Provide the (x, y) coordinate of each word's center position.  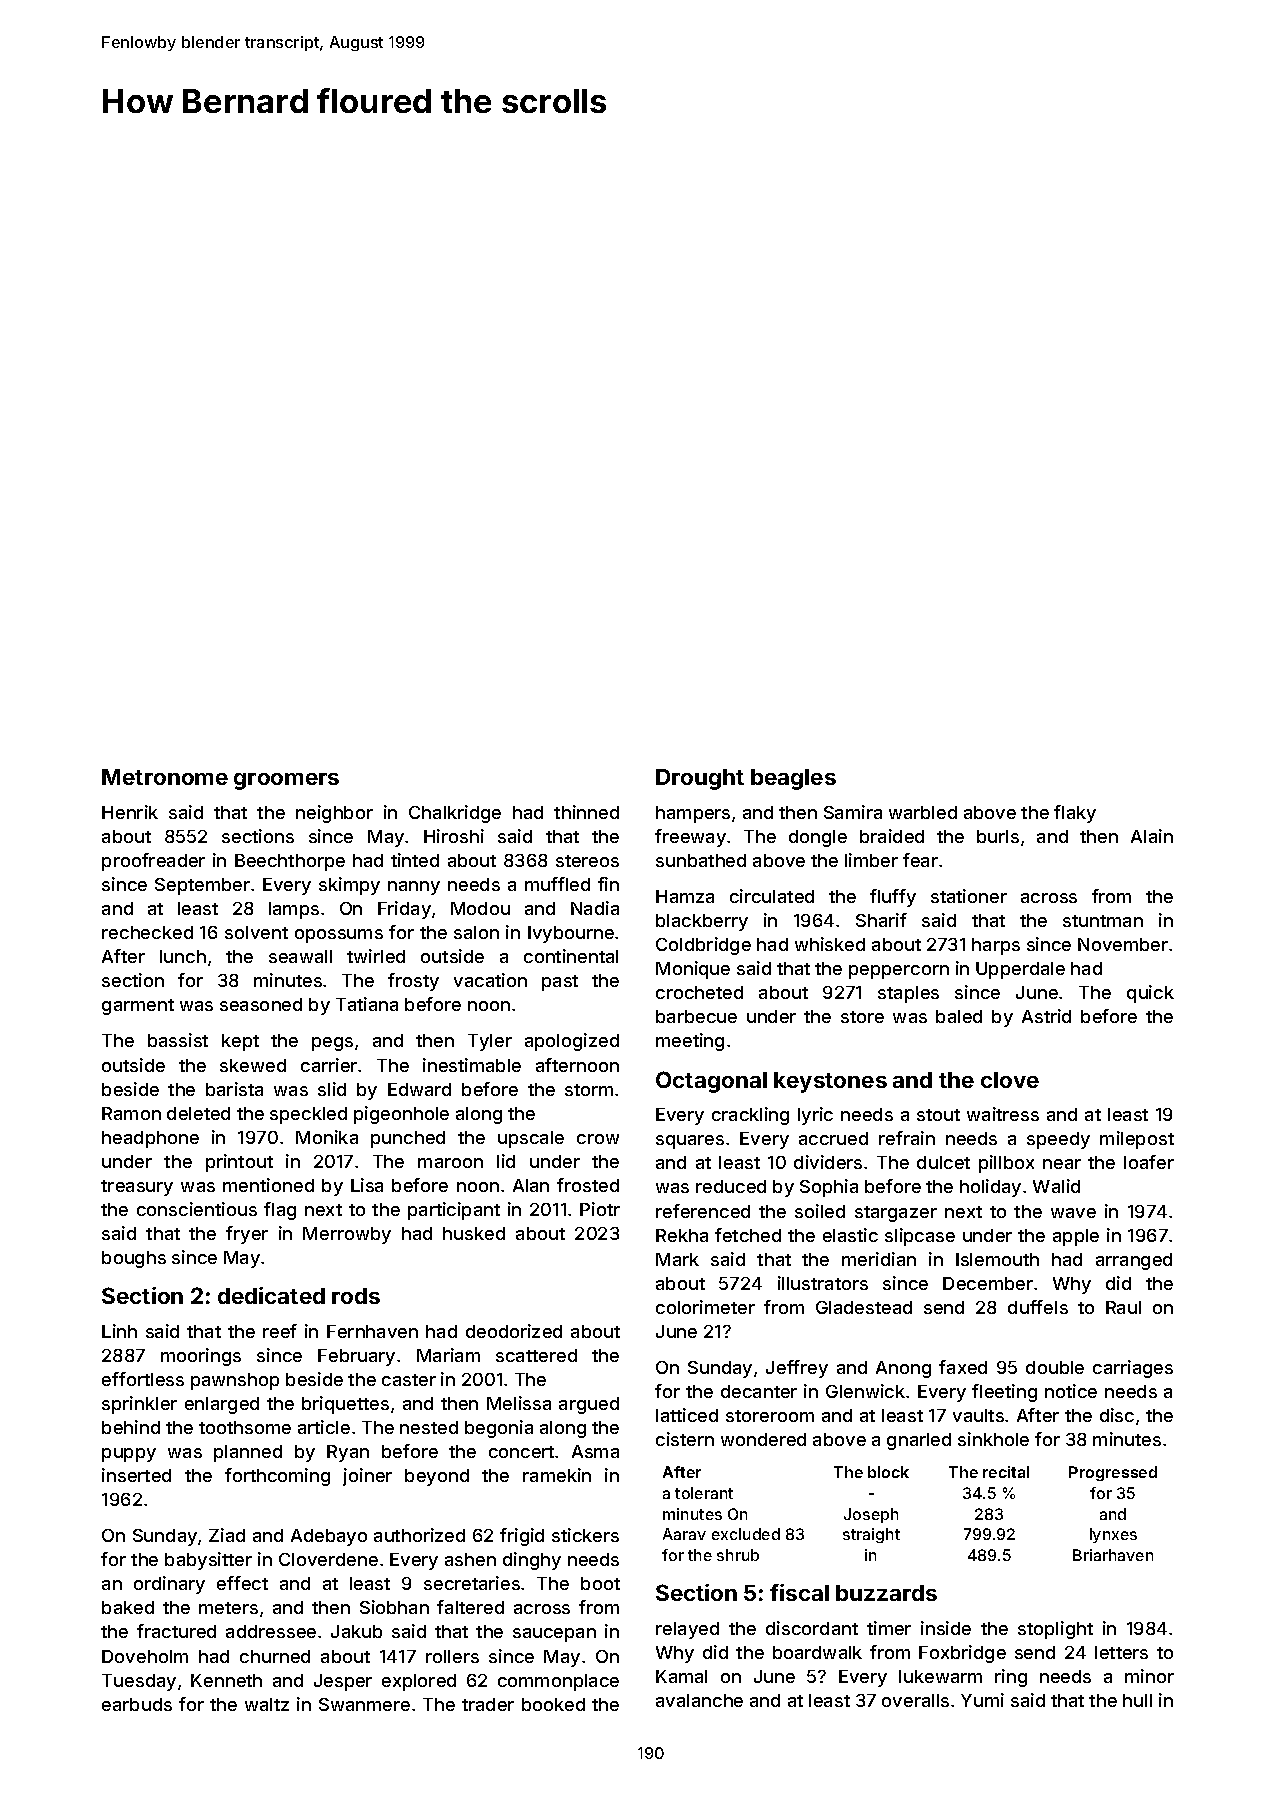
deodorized (514, 1331)
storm (589, 1090)
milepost (1137, 1140)
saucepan (554, 1635)
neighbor (334, 814)
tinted (415, 860)
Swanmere (364, 1704)
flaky (1075, 814)
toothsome (245, 1427)
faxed (963, 1367)
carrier (329, 1065)
